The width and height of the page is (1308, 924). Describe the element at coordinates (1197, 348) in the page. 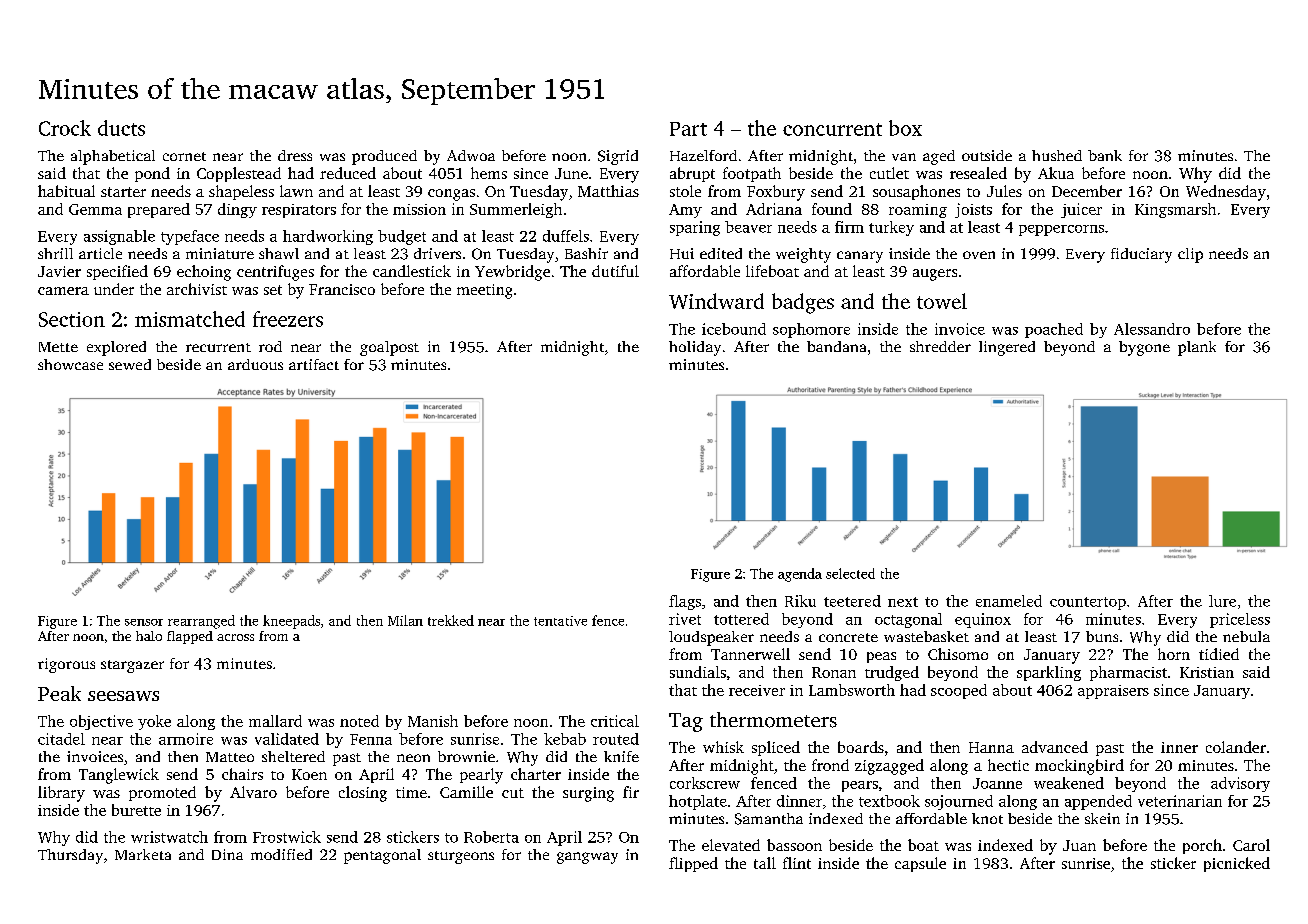

I see `plank` at that location.
